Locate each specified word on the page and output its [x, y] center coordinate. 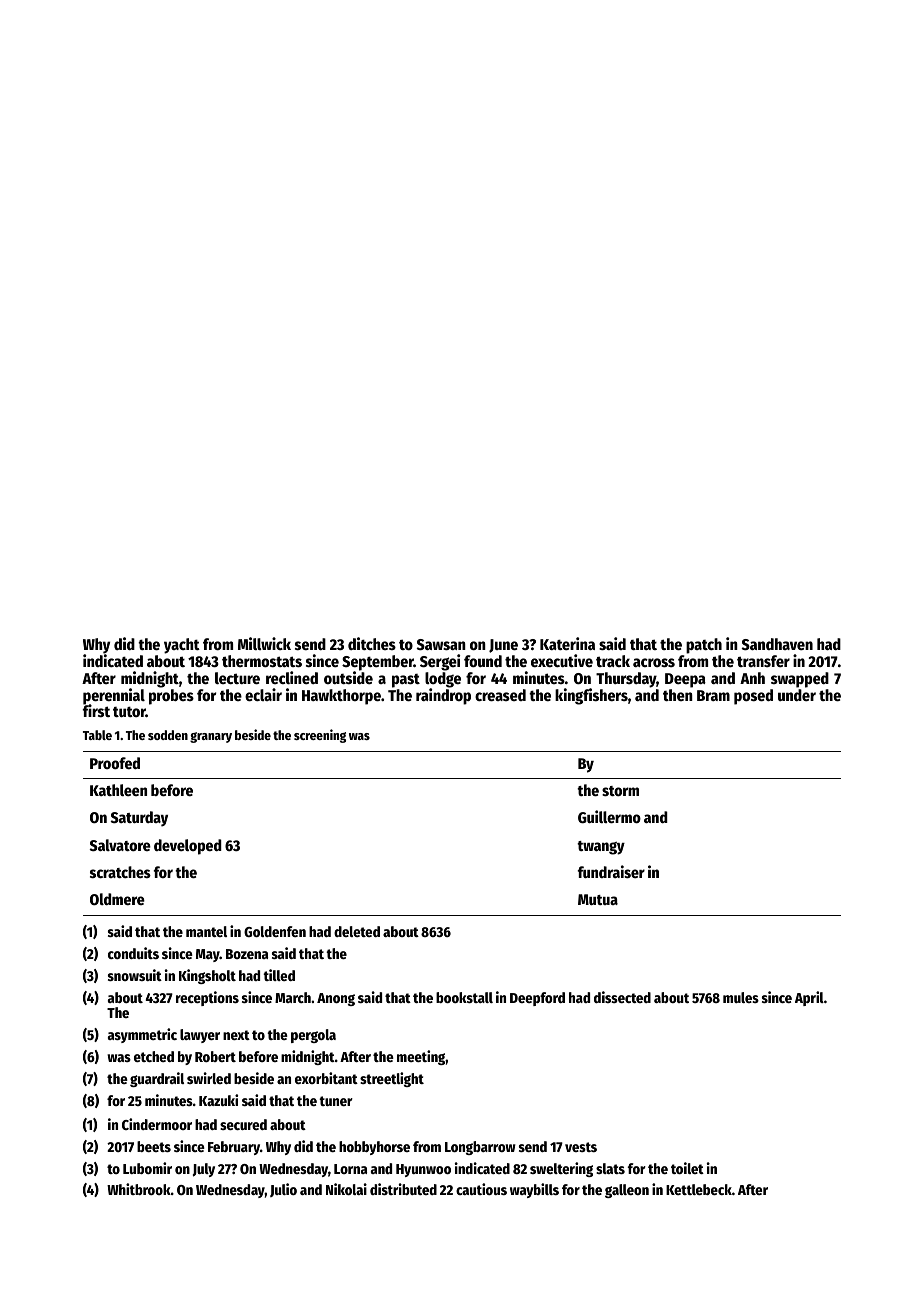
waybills [534, 1190]
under [797, 695]
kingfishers [591, 696]
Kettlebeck [699, 1189]
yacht [182, 646]
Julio [283, 1190]
